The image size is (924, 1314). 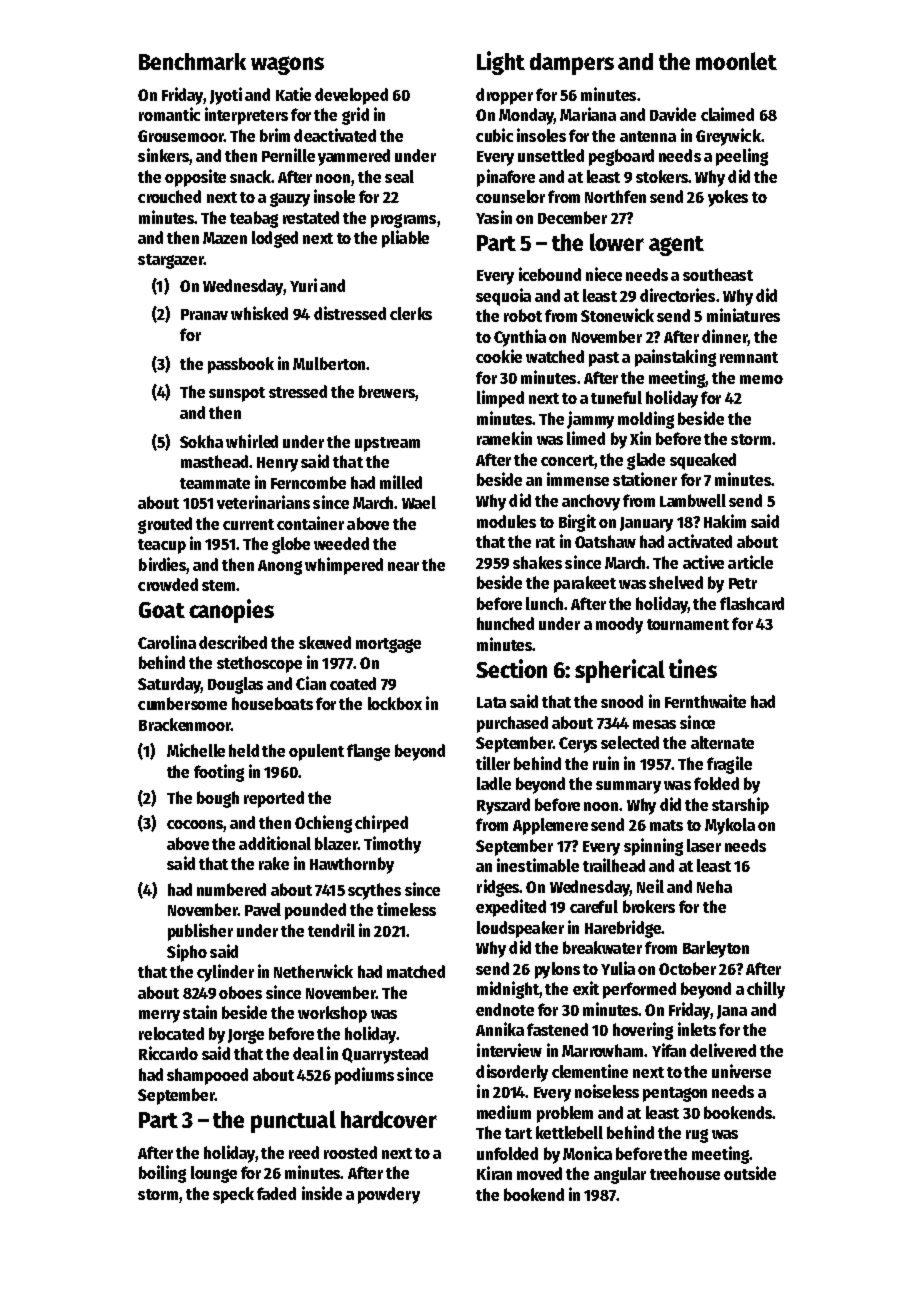 I want to click on squeaked, so click(x=703, y=461).
